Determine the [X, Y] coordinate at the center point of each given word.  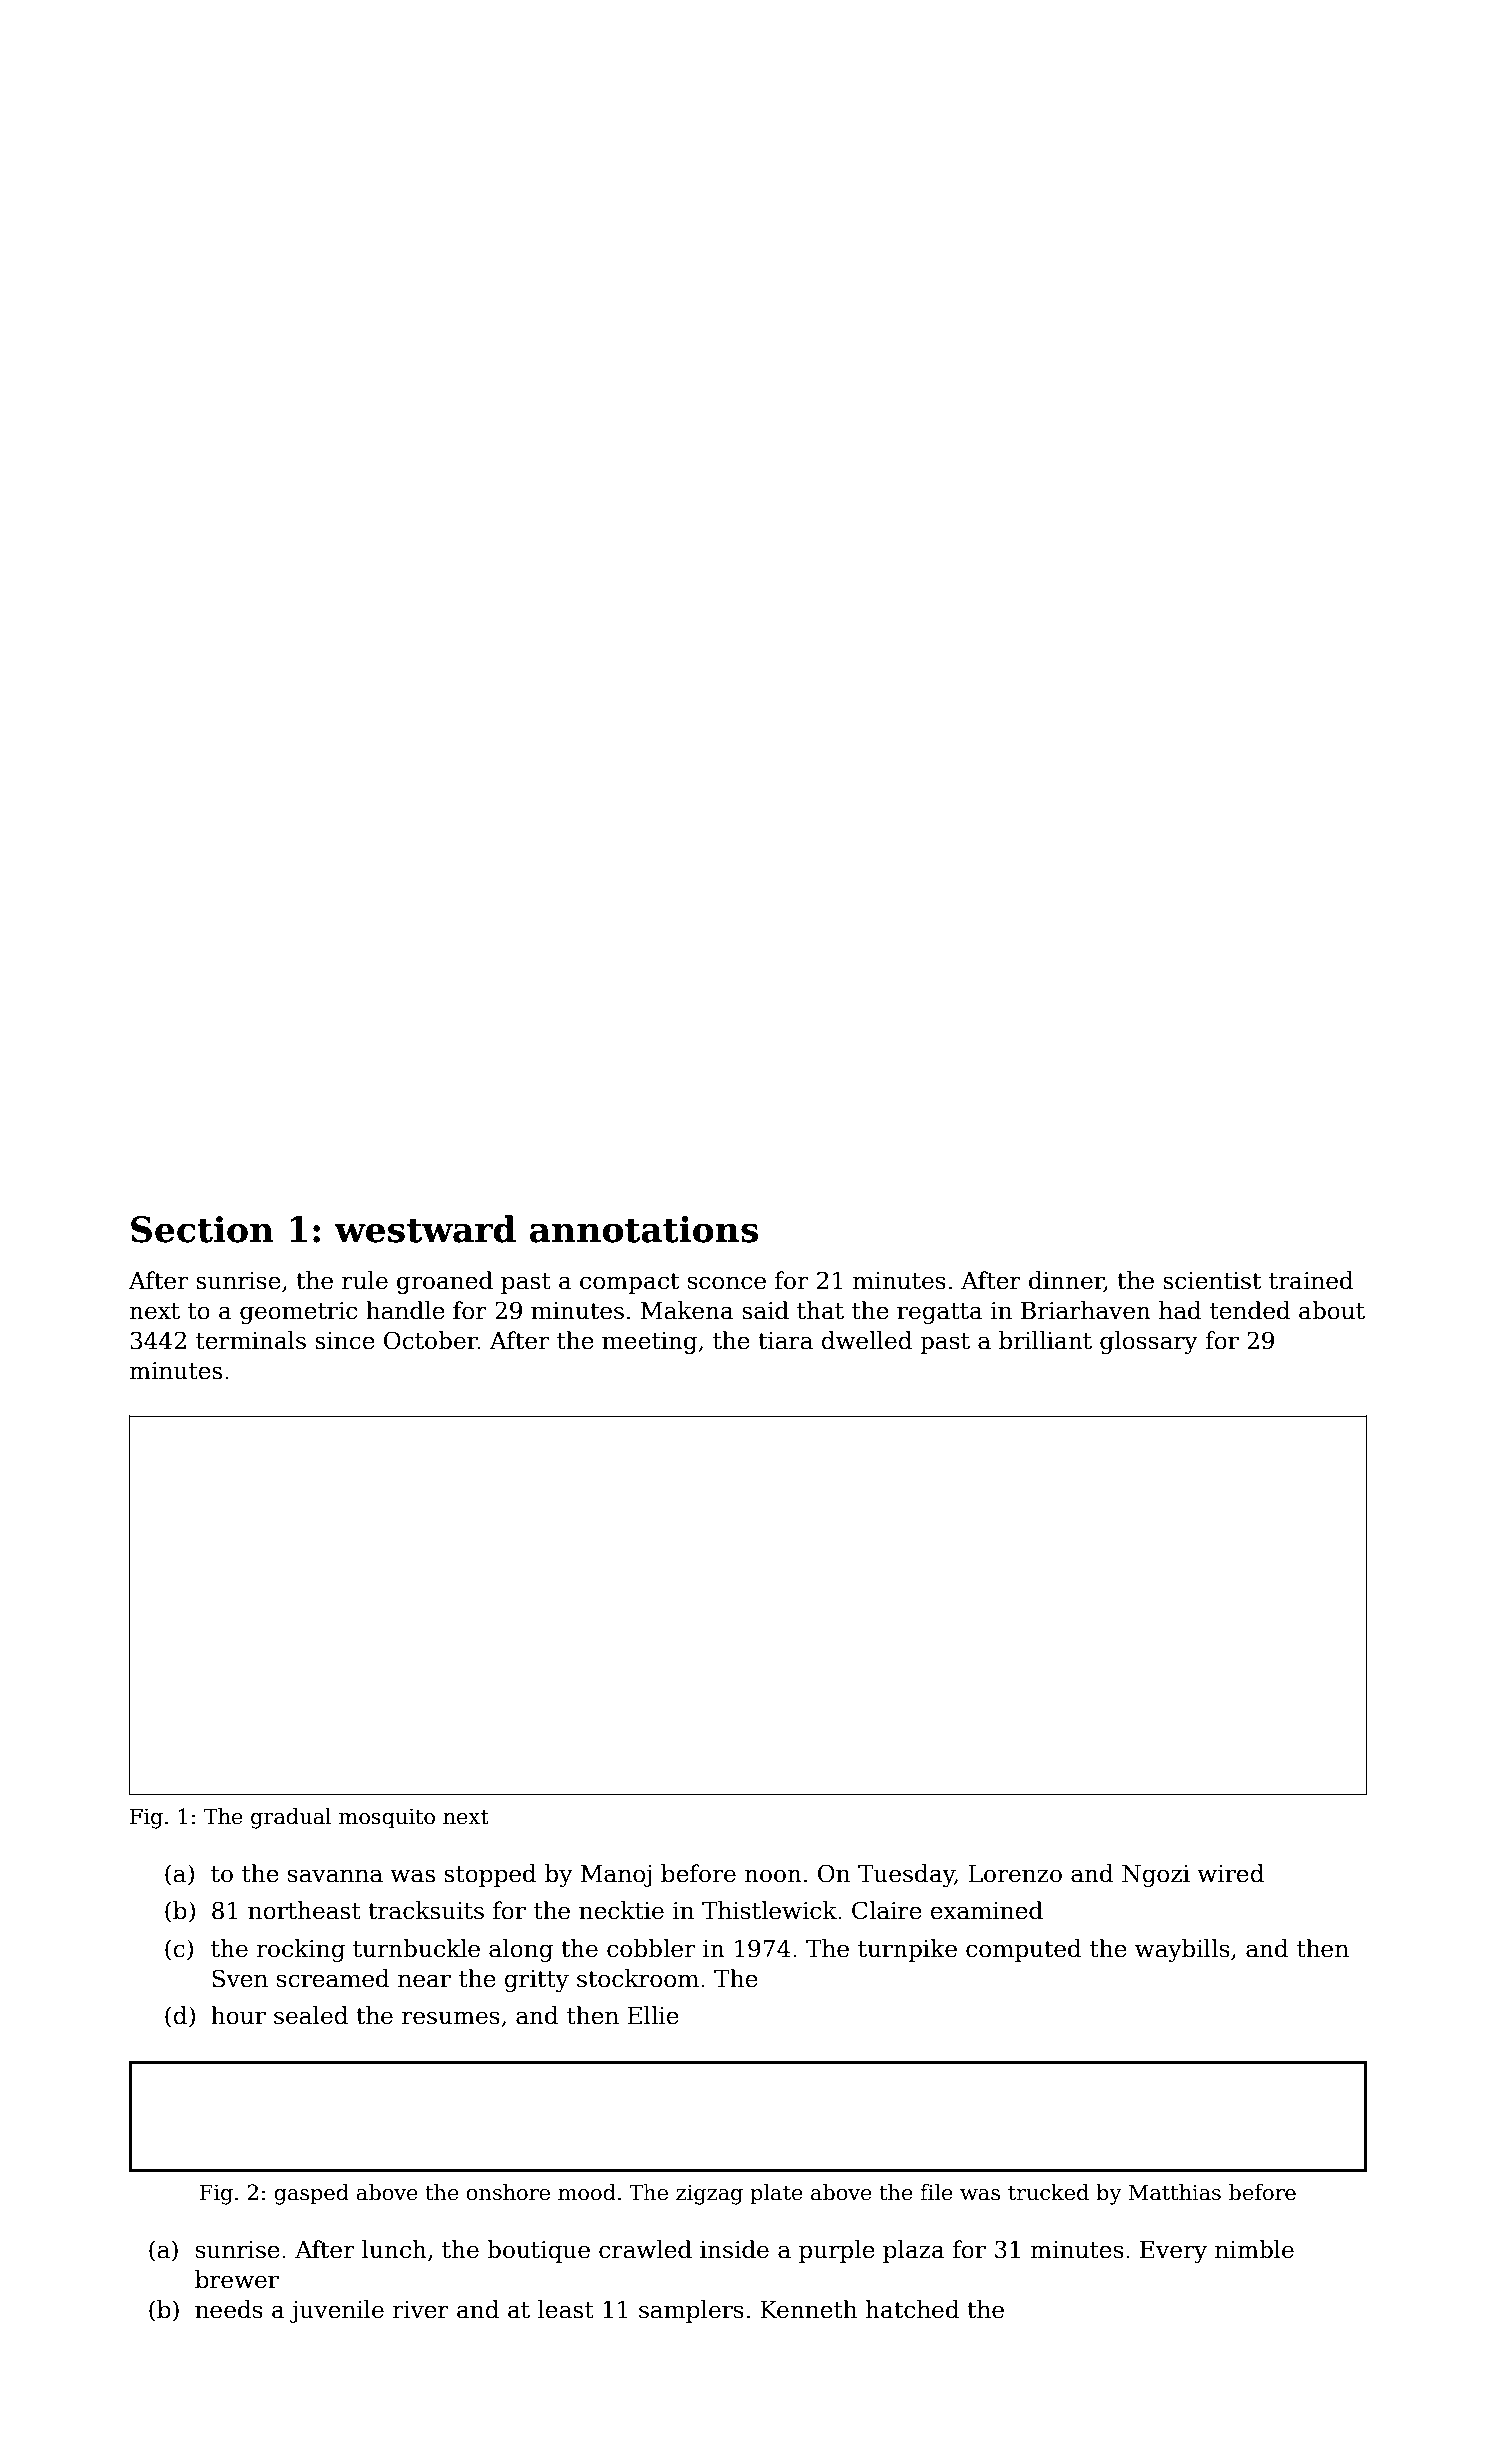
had [1180, 1310]
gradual [291, 1818]
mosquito [387, 1818]
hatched [913, 2309]
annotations [644, 1229]
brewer [237, 2279]
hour [238, 2015]
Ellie [653, 2015]
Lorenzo [1015, 1874]
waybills [1182, 1950]
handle [405, 1310]
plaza [914, 2251]
